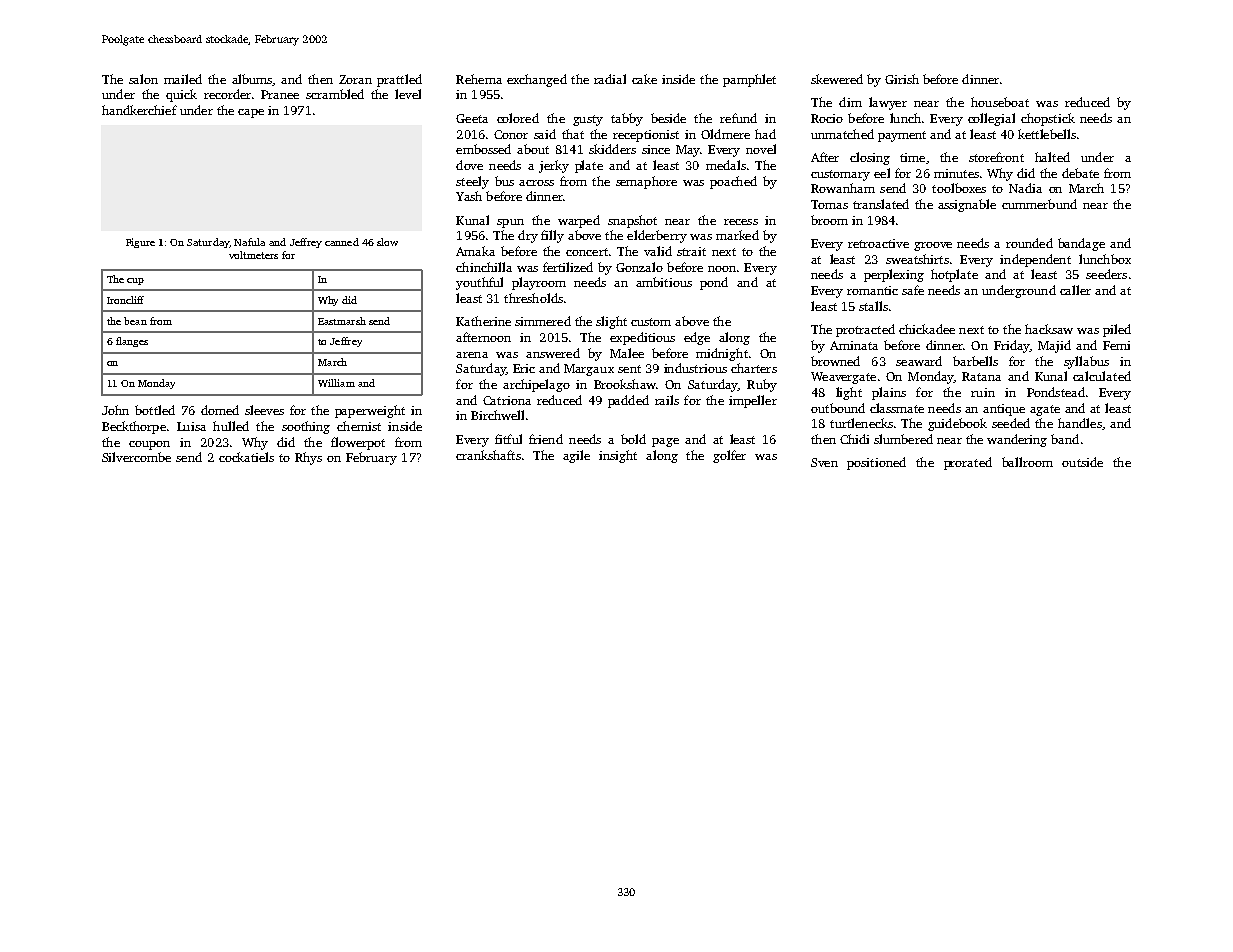 The width and height of the screenshot is (1233, 952). What do you see at coordinates (902, 79) in the screenshot?
I see `Girish` at bounding box center [902, 79].
